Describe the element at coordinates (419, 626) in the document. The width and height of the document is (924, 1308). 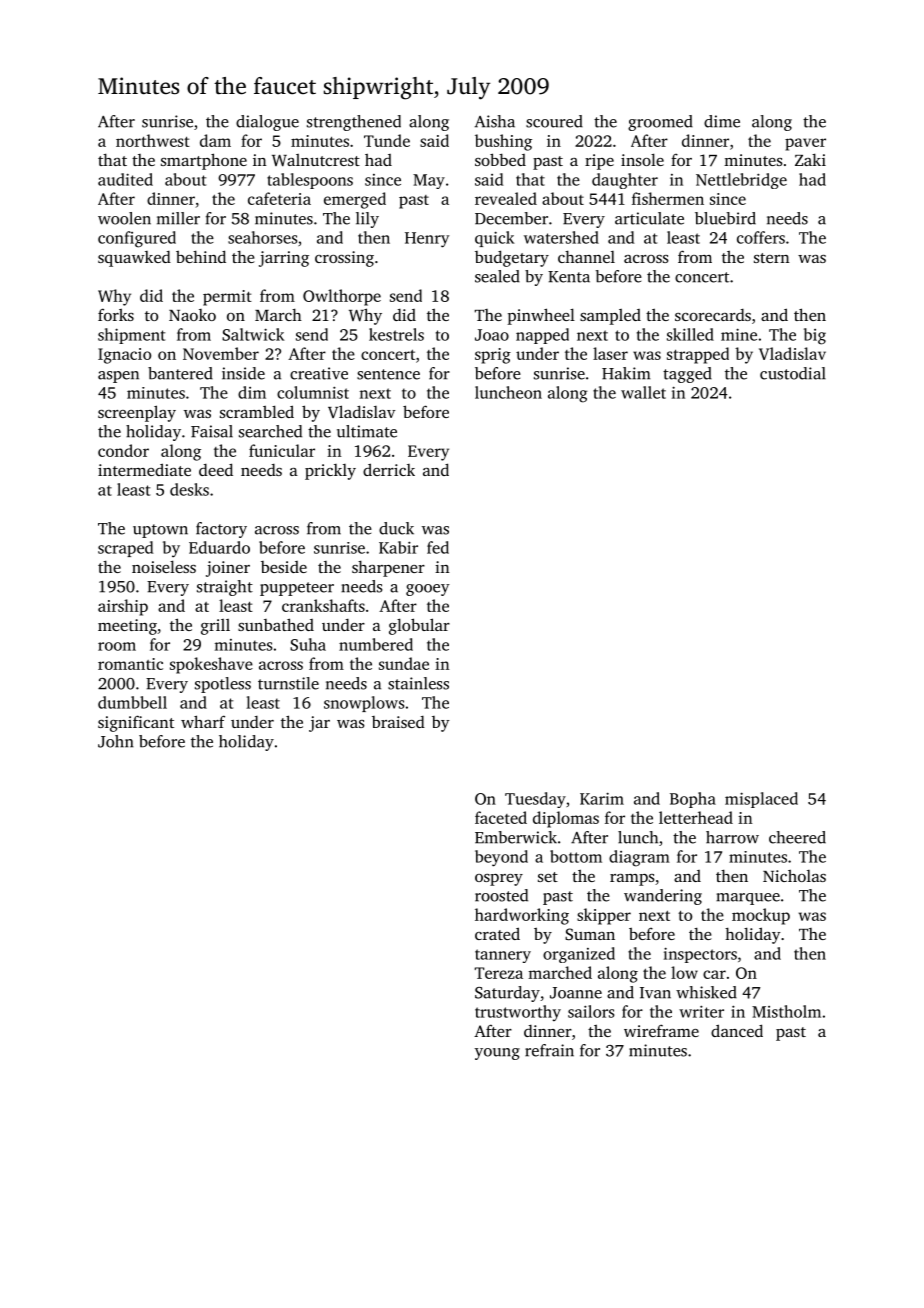
I see `globular` at that location.
